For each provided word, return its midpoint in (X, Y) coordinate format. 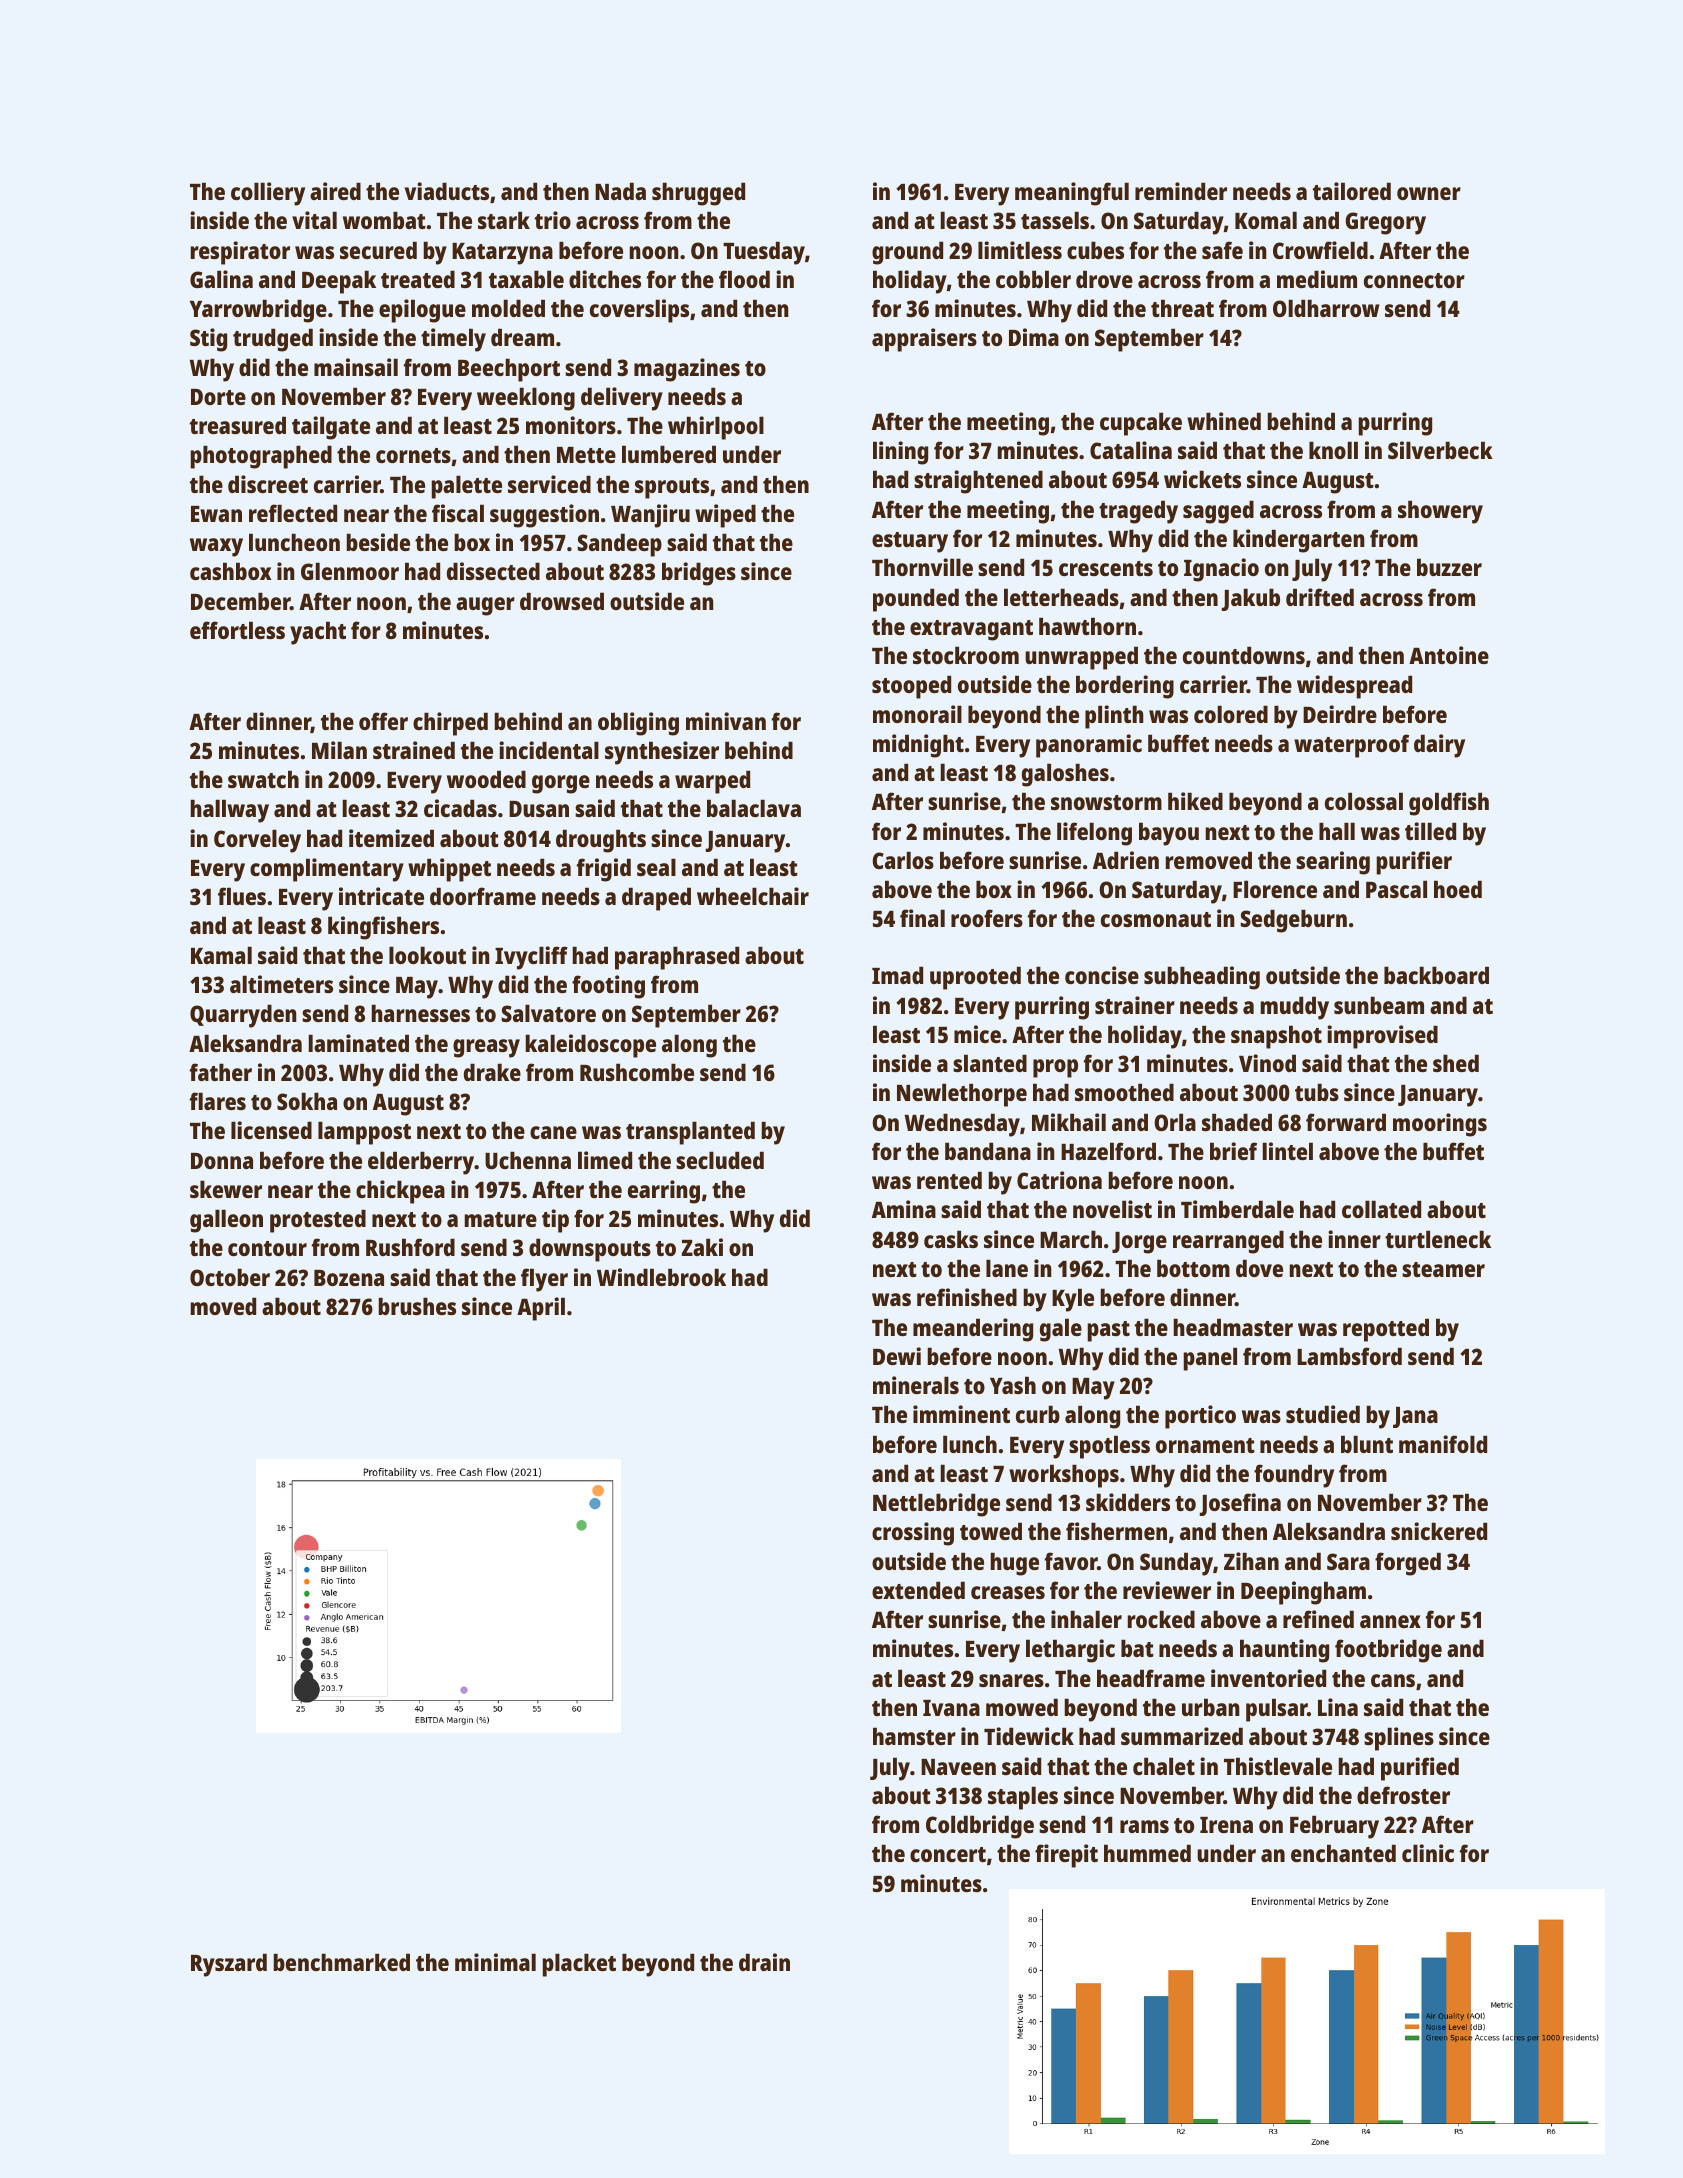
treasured (238, 425)
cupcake (1141, 424)
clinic (1428, 1853)
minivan (726, 721)
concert (948, 1854)
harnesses (420, 1013)
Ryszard (229, 1965)
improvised (1382, 1037)
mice (977, 1034)
